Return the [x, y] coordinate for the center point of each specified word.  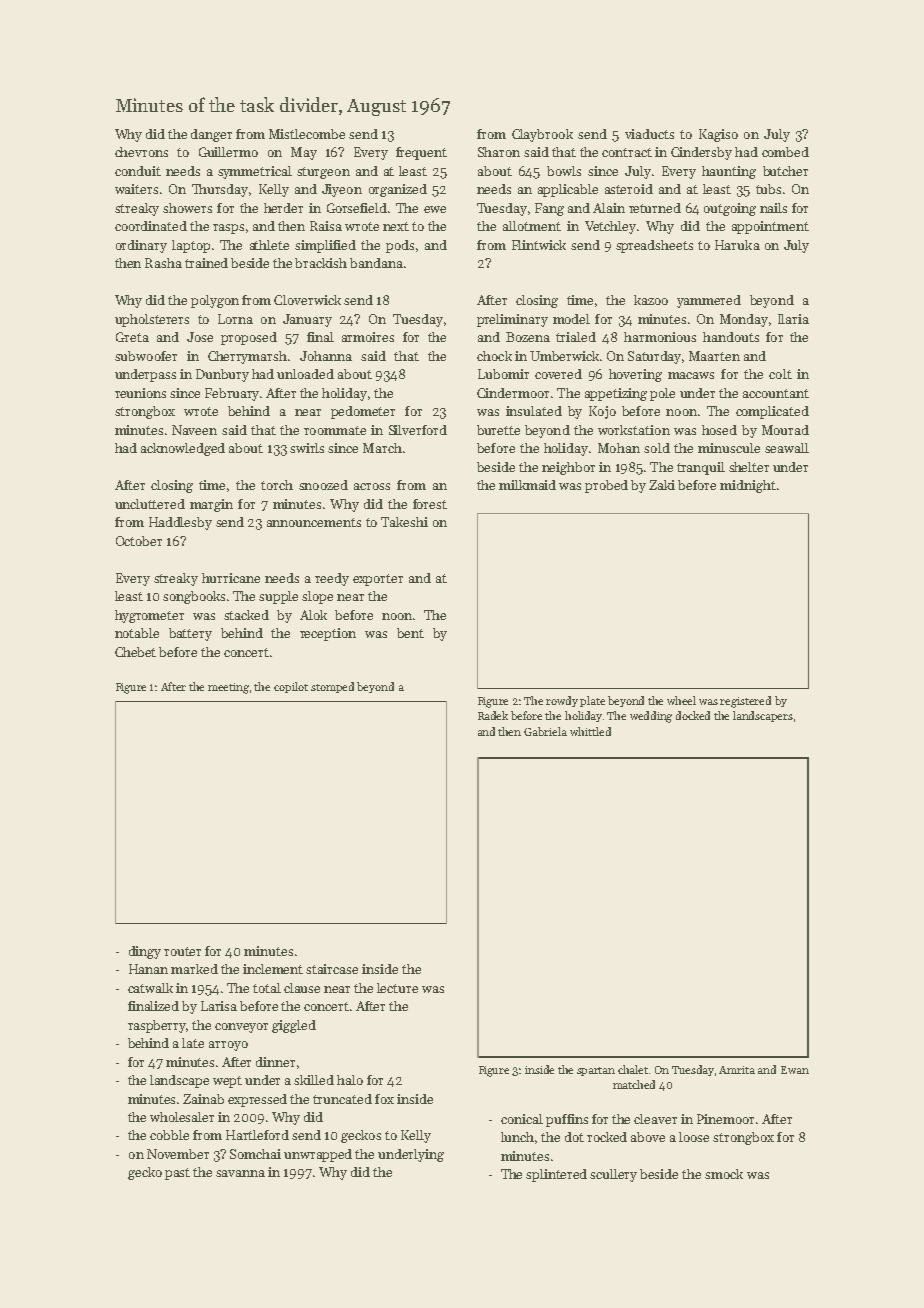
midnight [748, 486]
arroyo [228, 1046]
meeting [228, 688]
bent [410, 633]
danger [211, 135]
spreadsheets [654, 246]
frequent [421, 153]
